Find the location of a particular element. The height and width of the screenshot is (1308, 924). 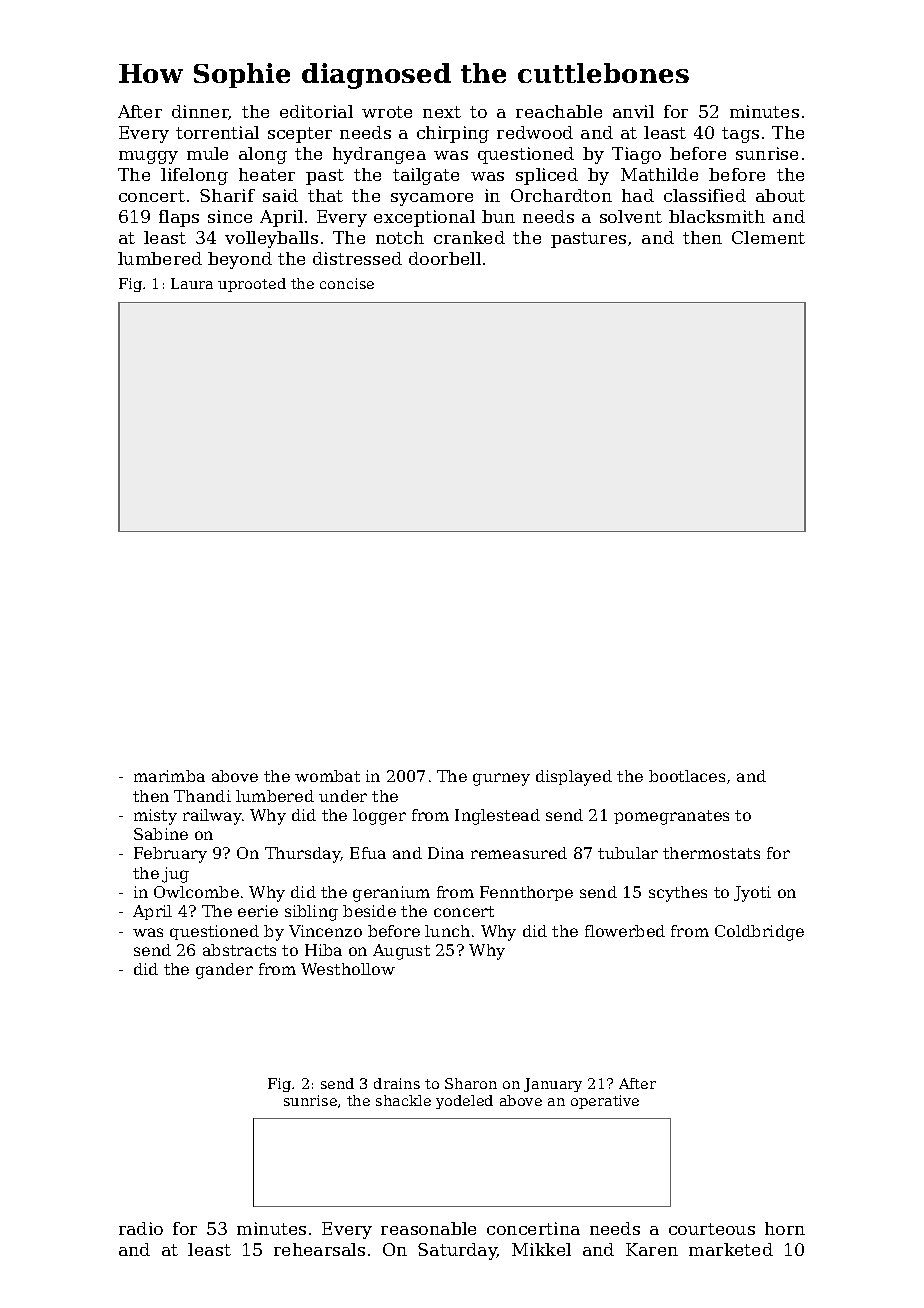

dinner is located at coordinates (200, 112).
